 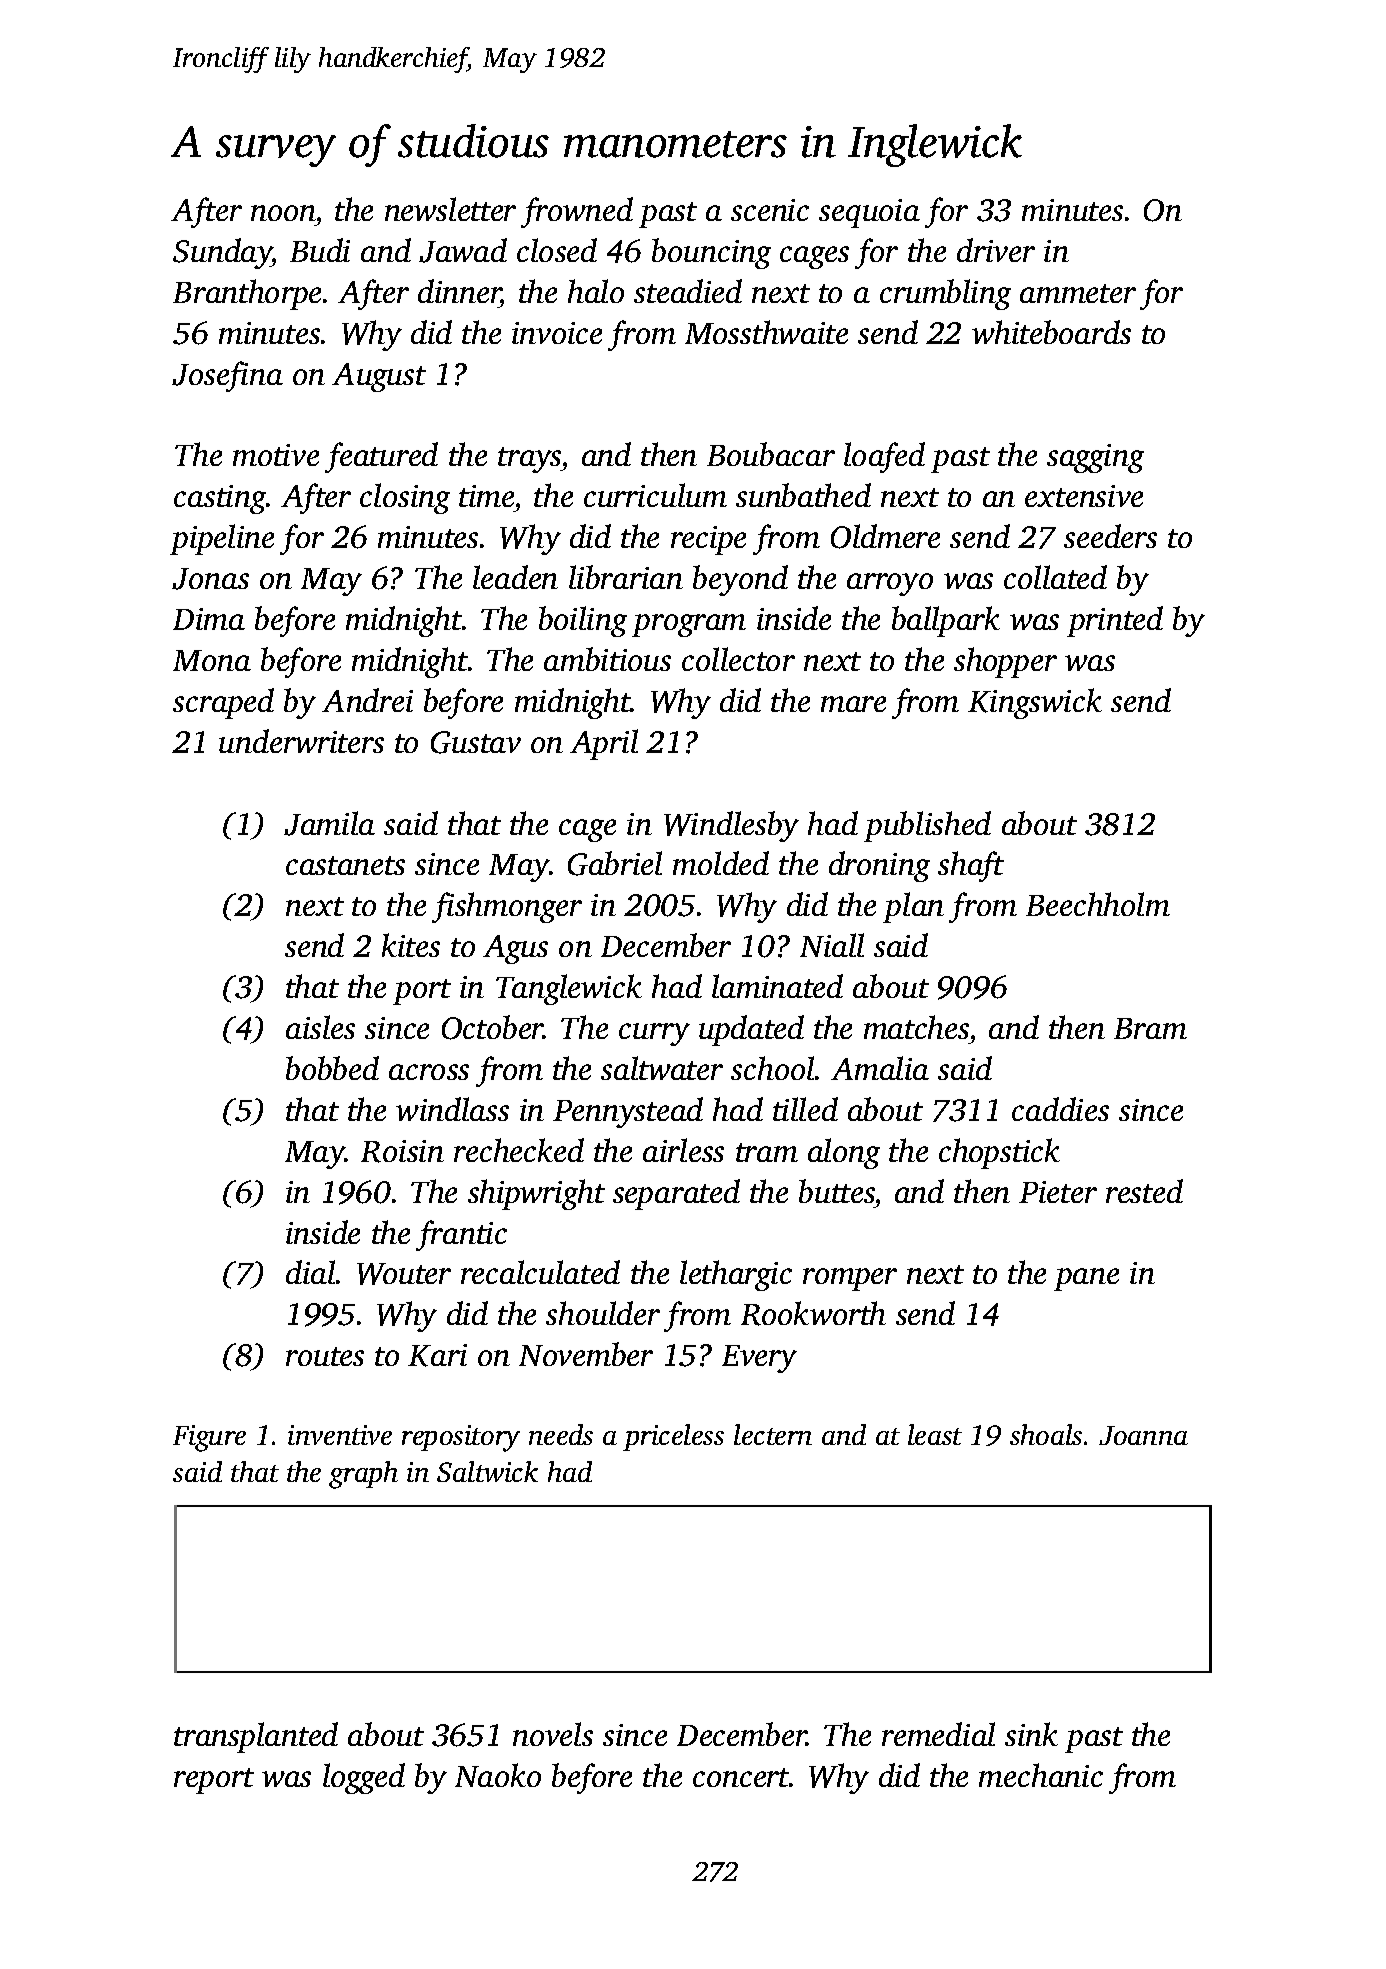 What do you see at coordinates (429, 1072) in the screenshot?
I see `across` at bounding box center [429, 1072].
